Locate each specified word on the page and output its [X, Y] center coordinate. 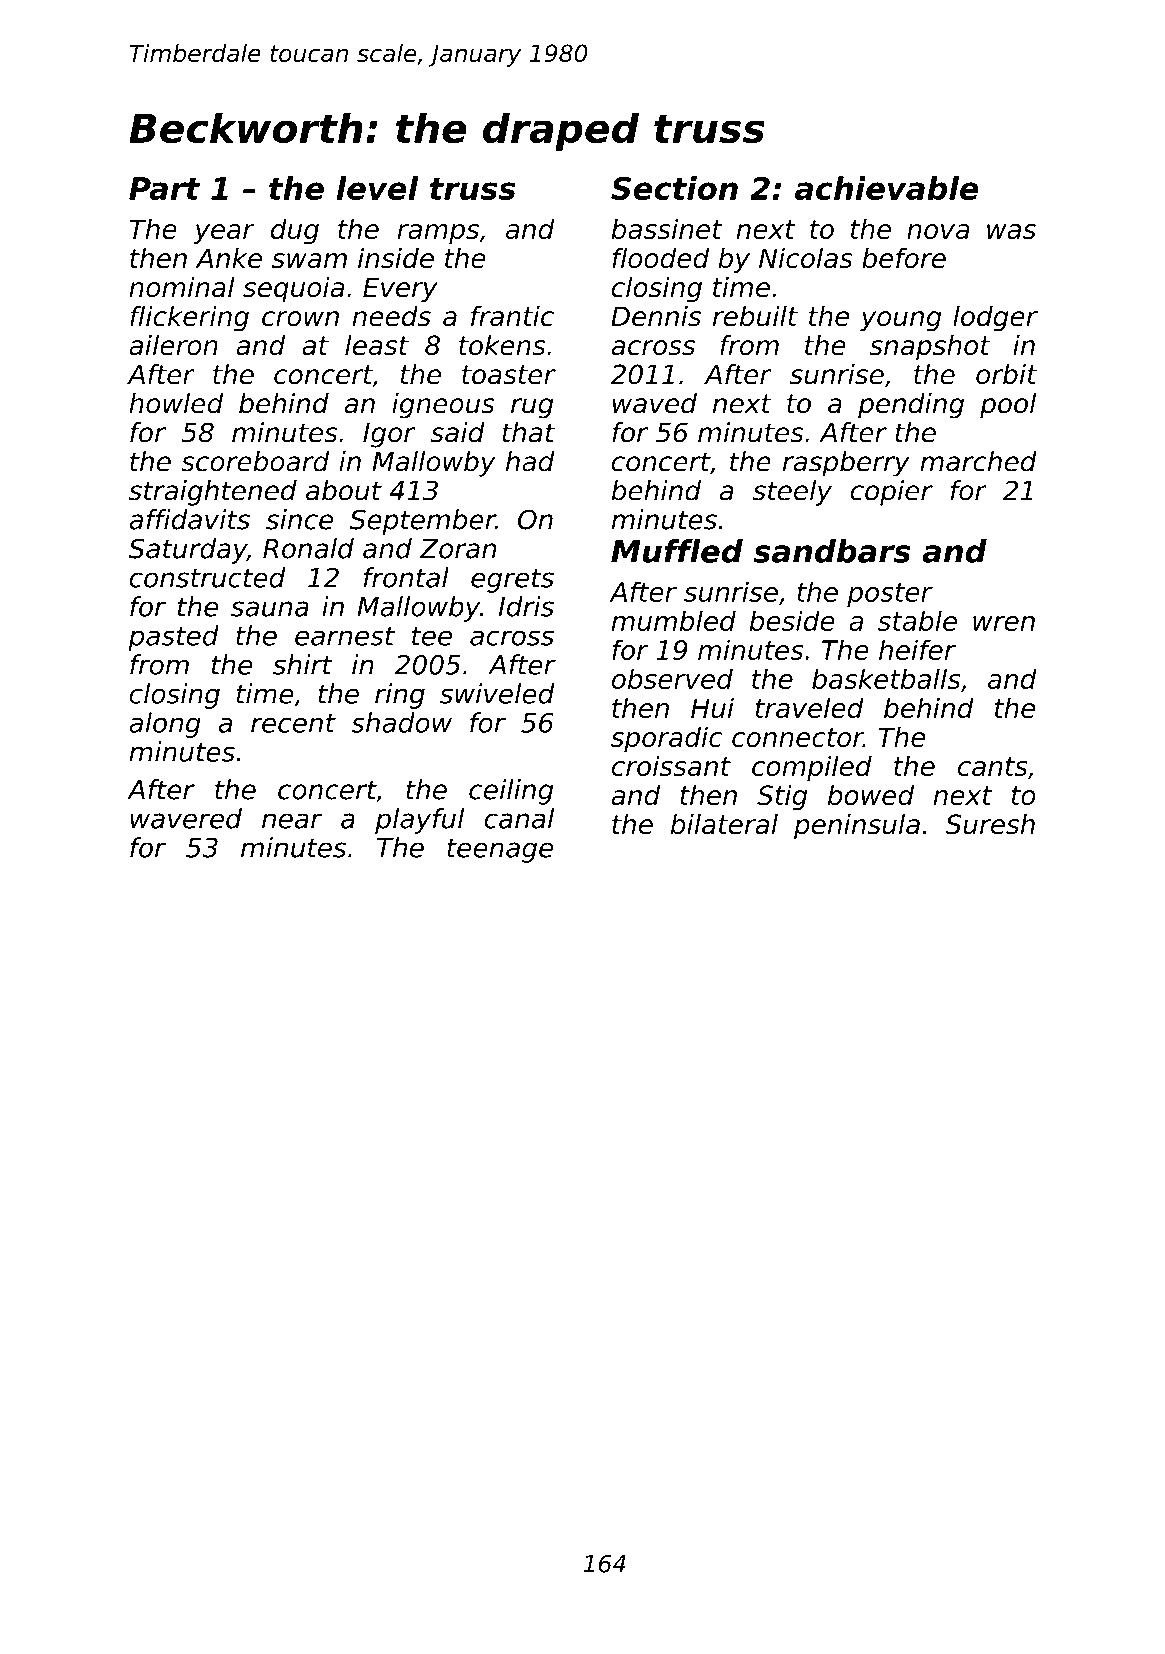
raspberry [846, 464]
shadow [401, 722]
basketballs [886, 678]
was [1011, 231]
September [423, 522]
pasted [173, 638]
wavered [186, 818]
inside [396, 258]
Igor [389, 435]
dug [295, 231]
